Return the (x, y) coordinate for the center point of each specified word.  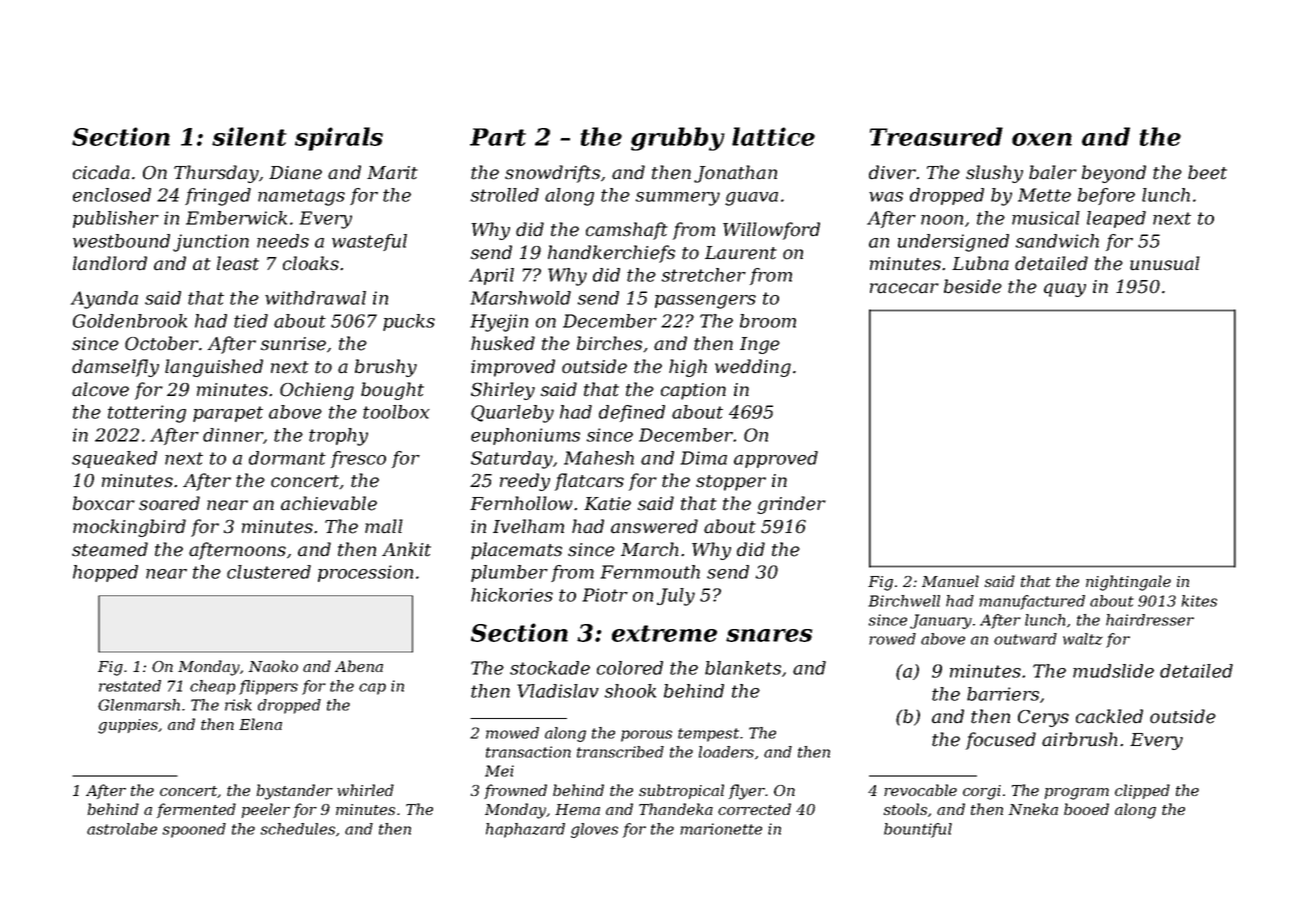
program (1076, 794)
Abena (359, 666)
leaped (1116, 219)
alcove (100, 389)
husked (503, 343)
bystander (294, 792)
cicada (101, 172)
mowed (512, 733)
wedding (753, 368)
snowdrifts (552, 174)
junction (211, 243)
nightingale (1128, 583)
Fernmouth (650, 572)
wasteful (369, 242)
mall (384, 526)
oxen (1042, 139)
